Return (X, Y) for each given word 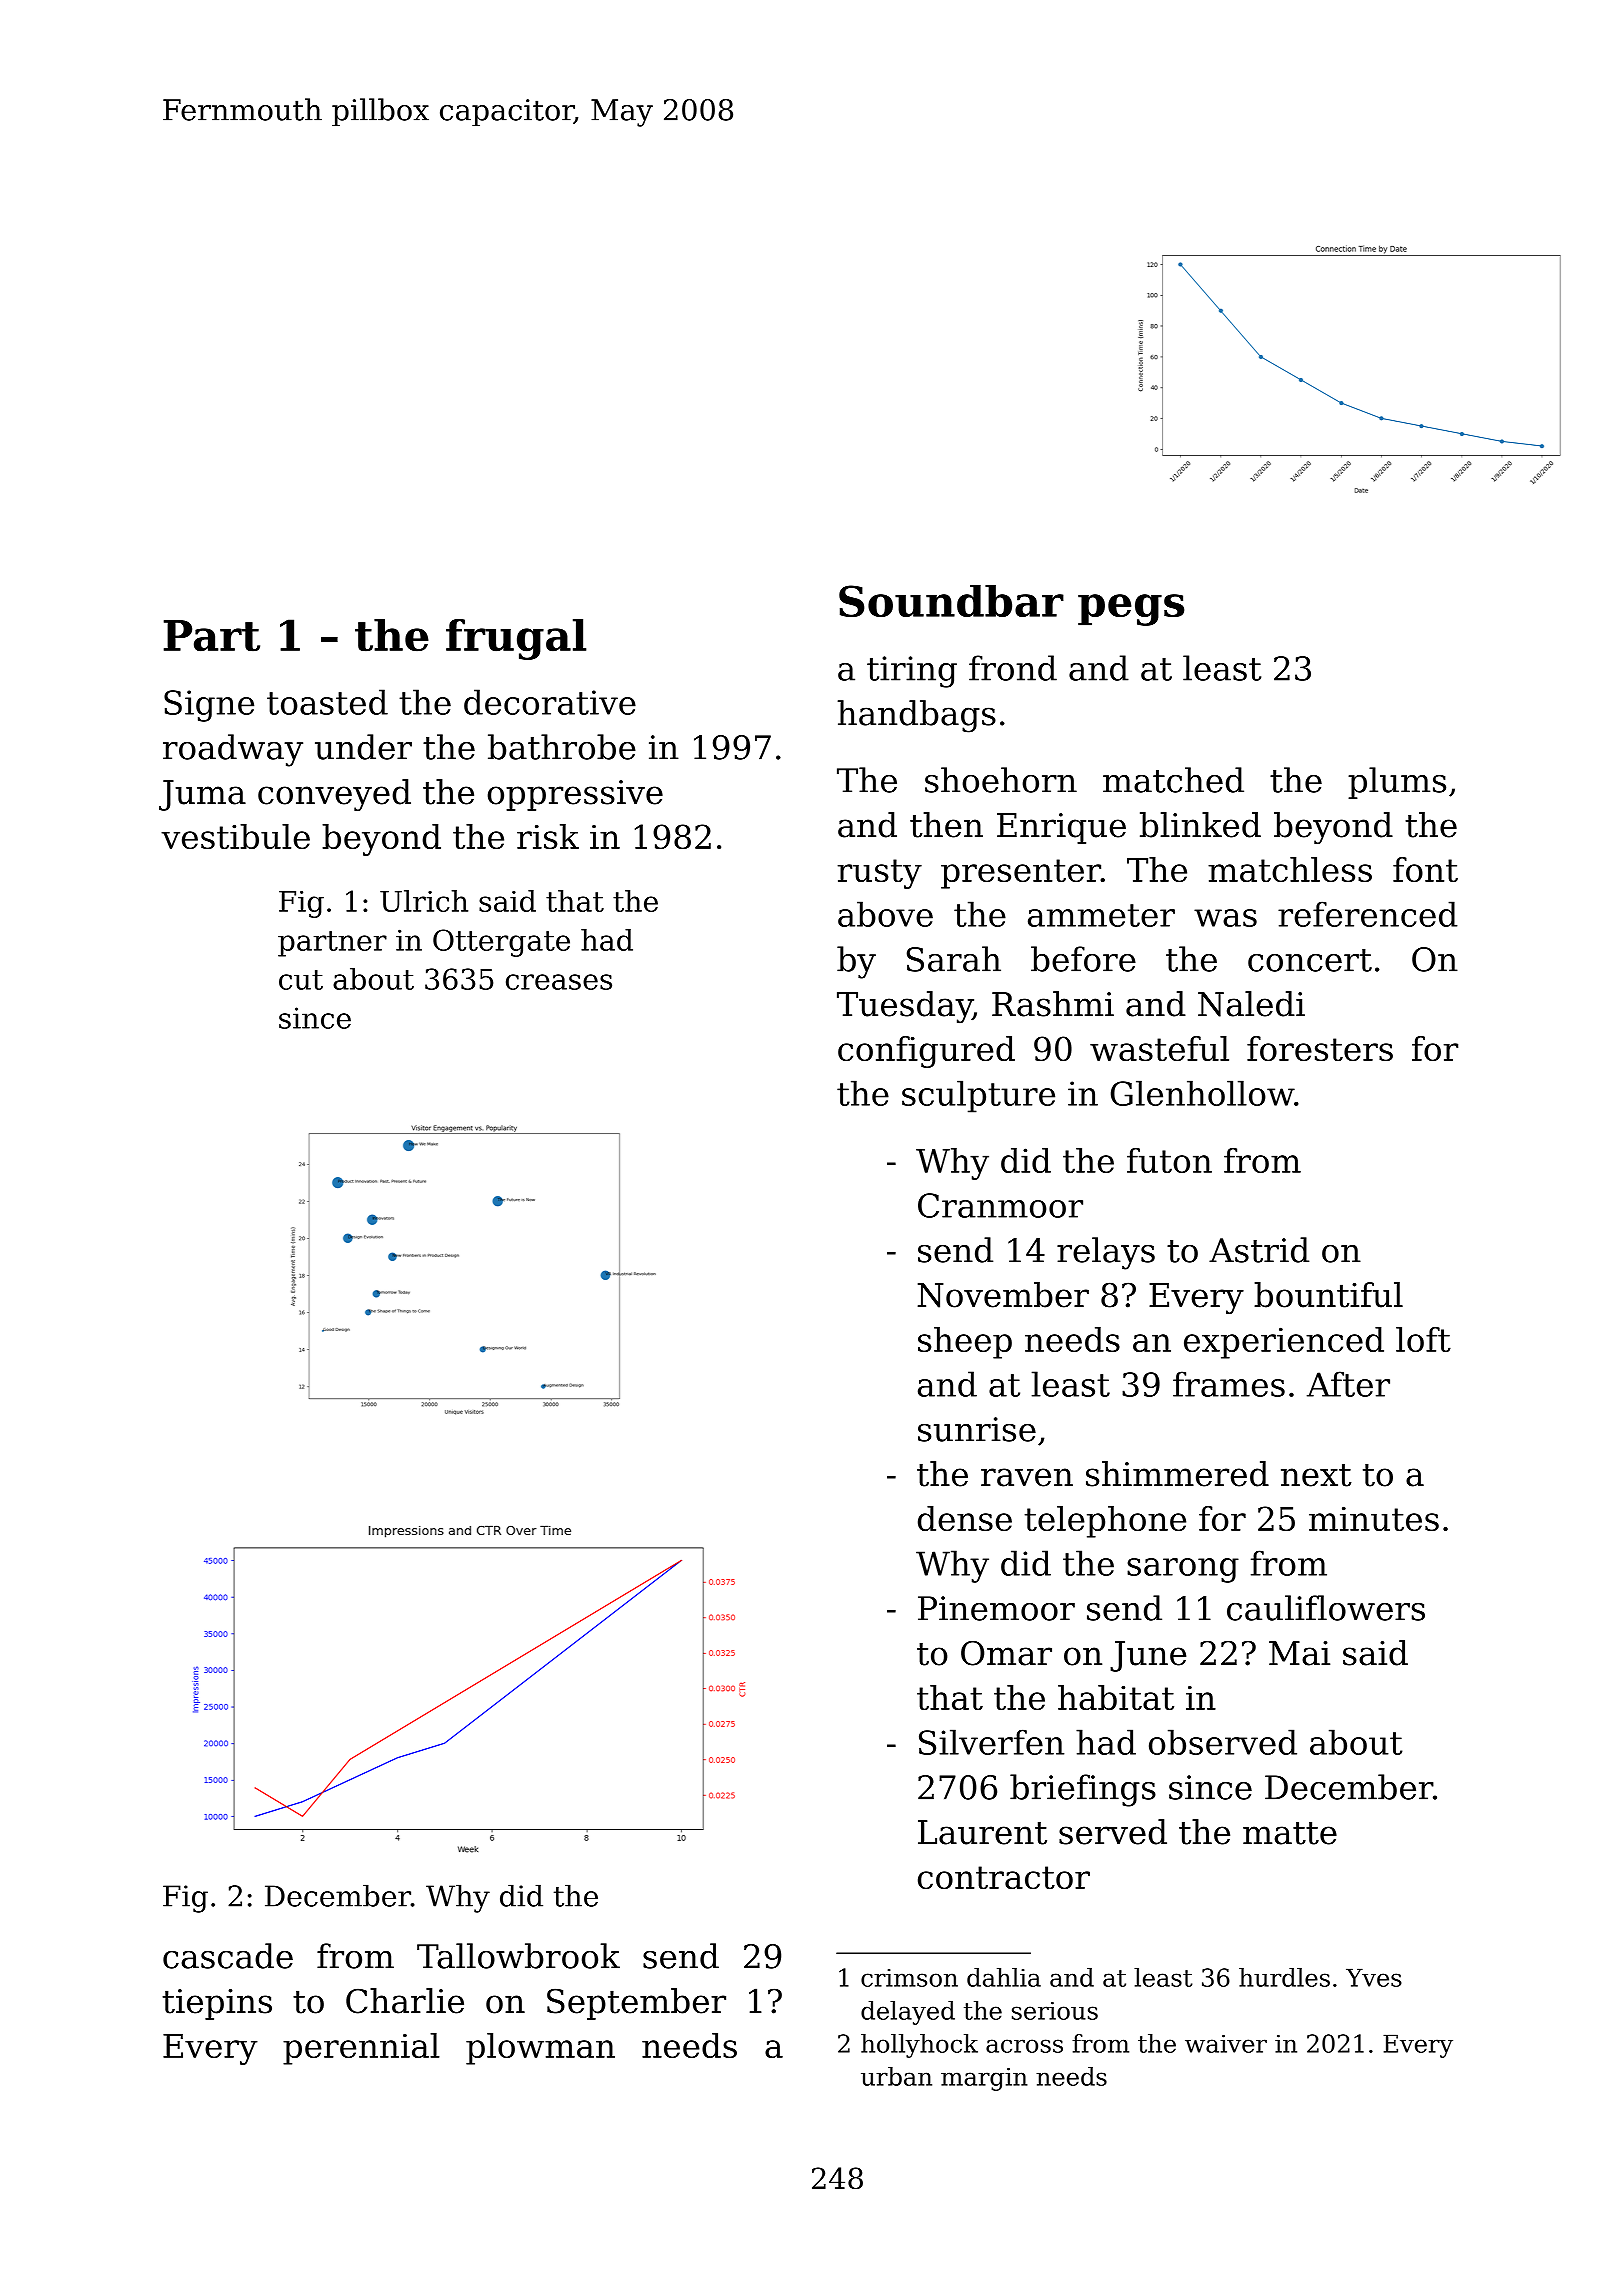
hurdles (1284, 1977)
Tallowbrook (518, 1956)
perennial (361, 2049)
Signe (209, 706)
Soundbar (951, 601)
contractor (1004, 1877)
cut (301, 980)
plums (1397, 783)
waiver (1226, 2044)
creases (559, 982)
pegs (1131, 610)
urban (896, 2076)
